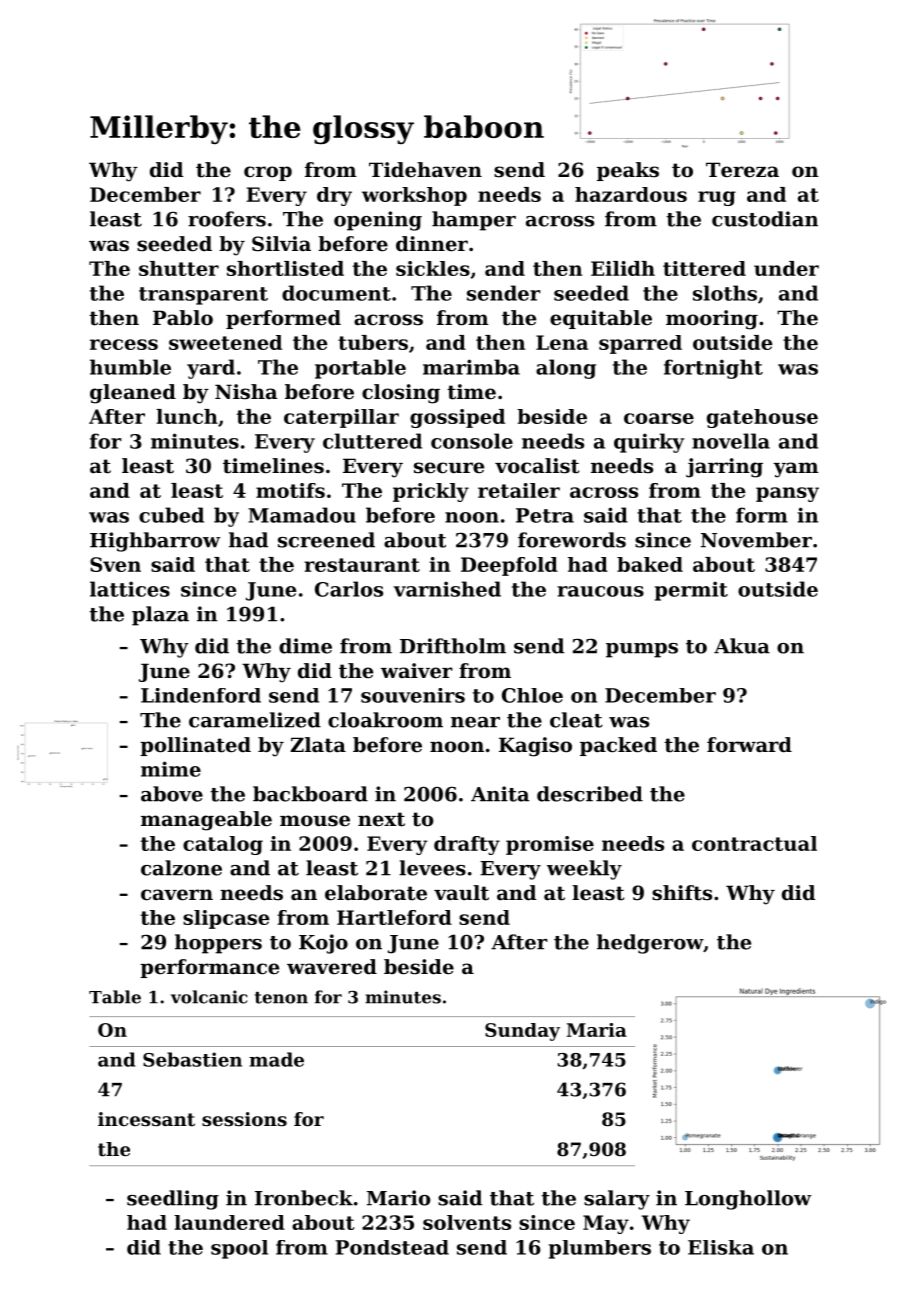  I want to click on baked, so click(650, 564).
